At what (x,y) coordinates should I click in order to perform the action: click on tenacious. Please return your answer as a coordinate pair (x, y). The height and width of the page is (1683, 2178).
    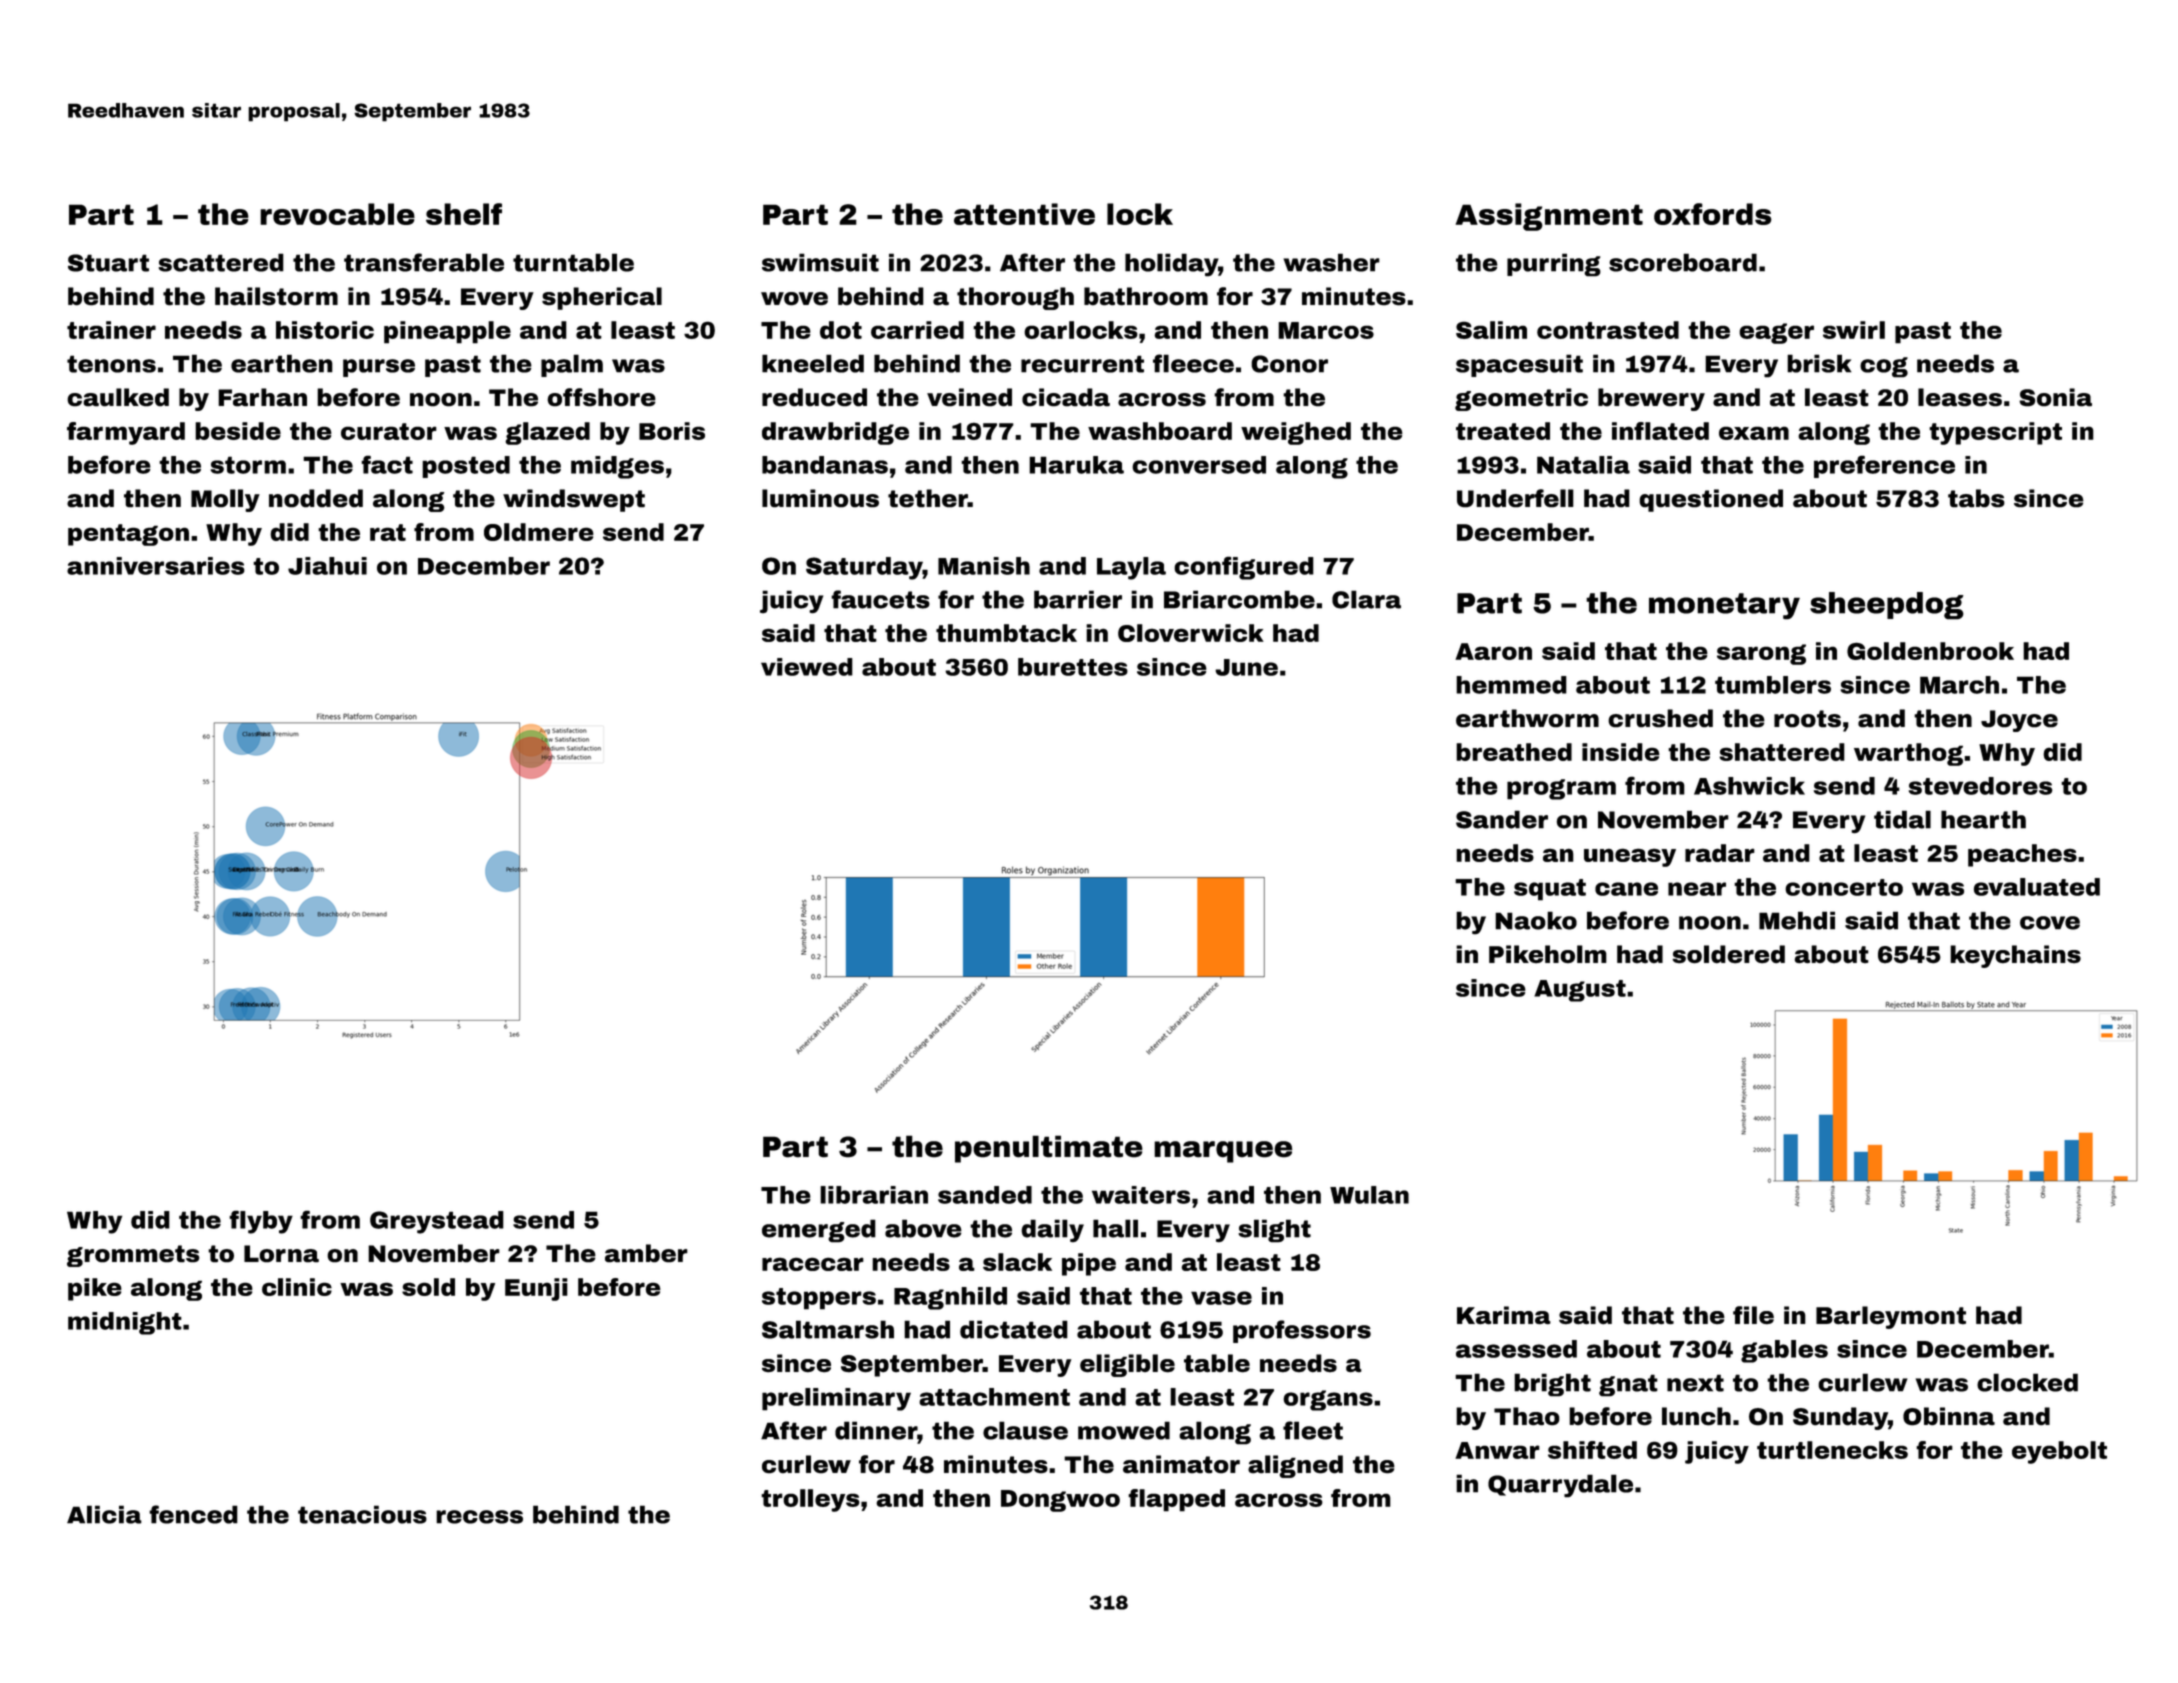
    Looking at the image, I should click on (362, 1514).
